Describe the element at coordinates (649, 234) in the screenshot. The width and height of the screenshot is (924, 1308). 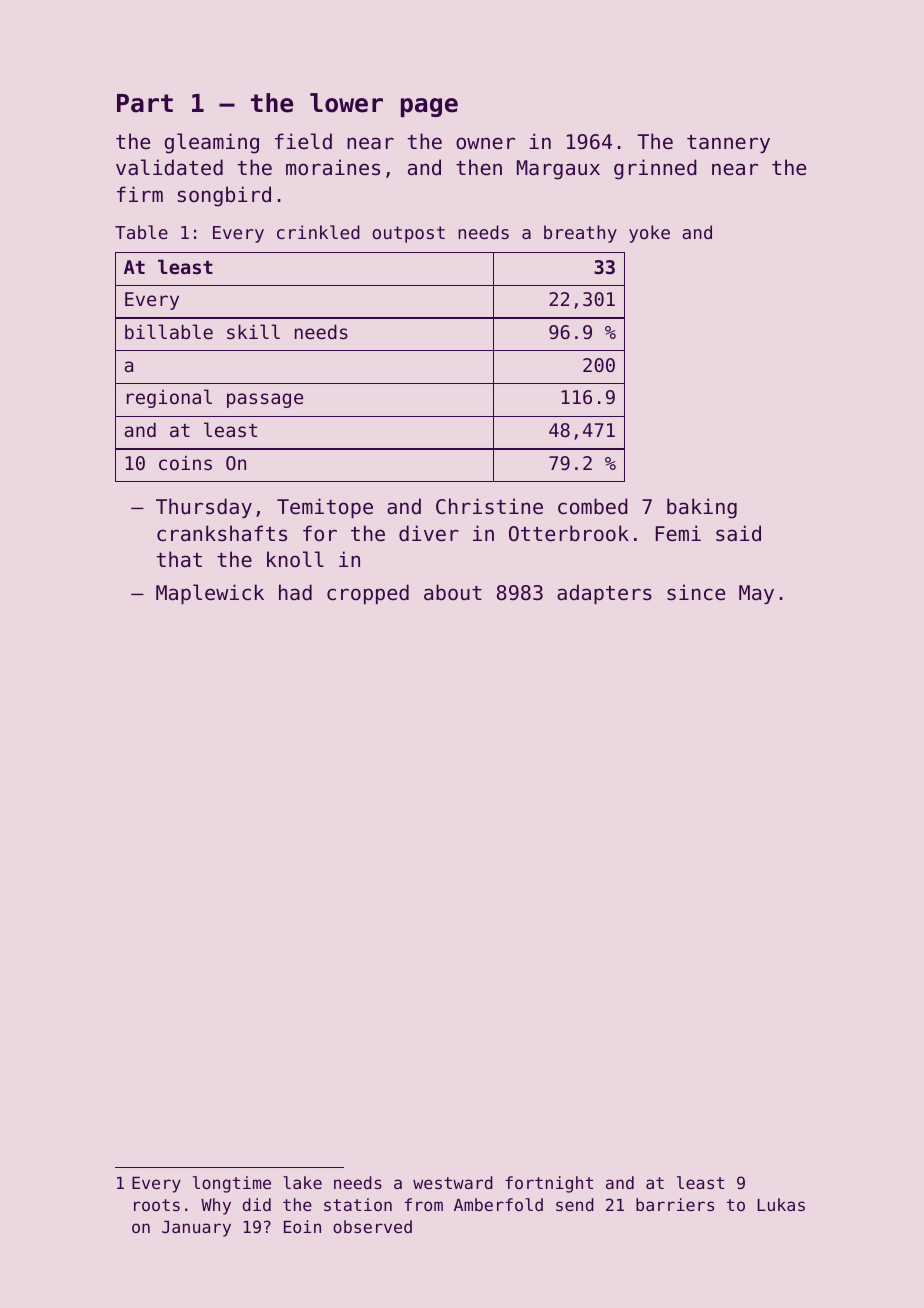
I see `yoke` at that location.
